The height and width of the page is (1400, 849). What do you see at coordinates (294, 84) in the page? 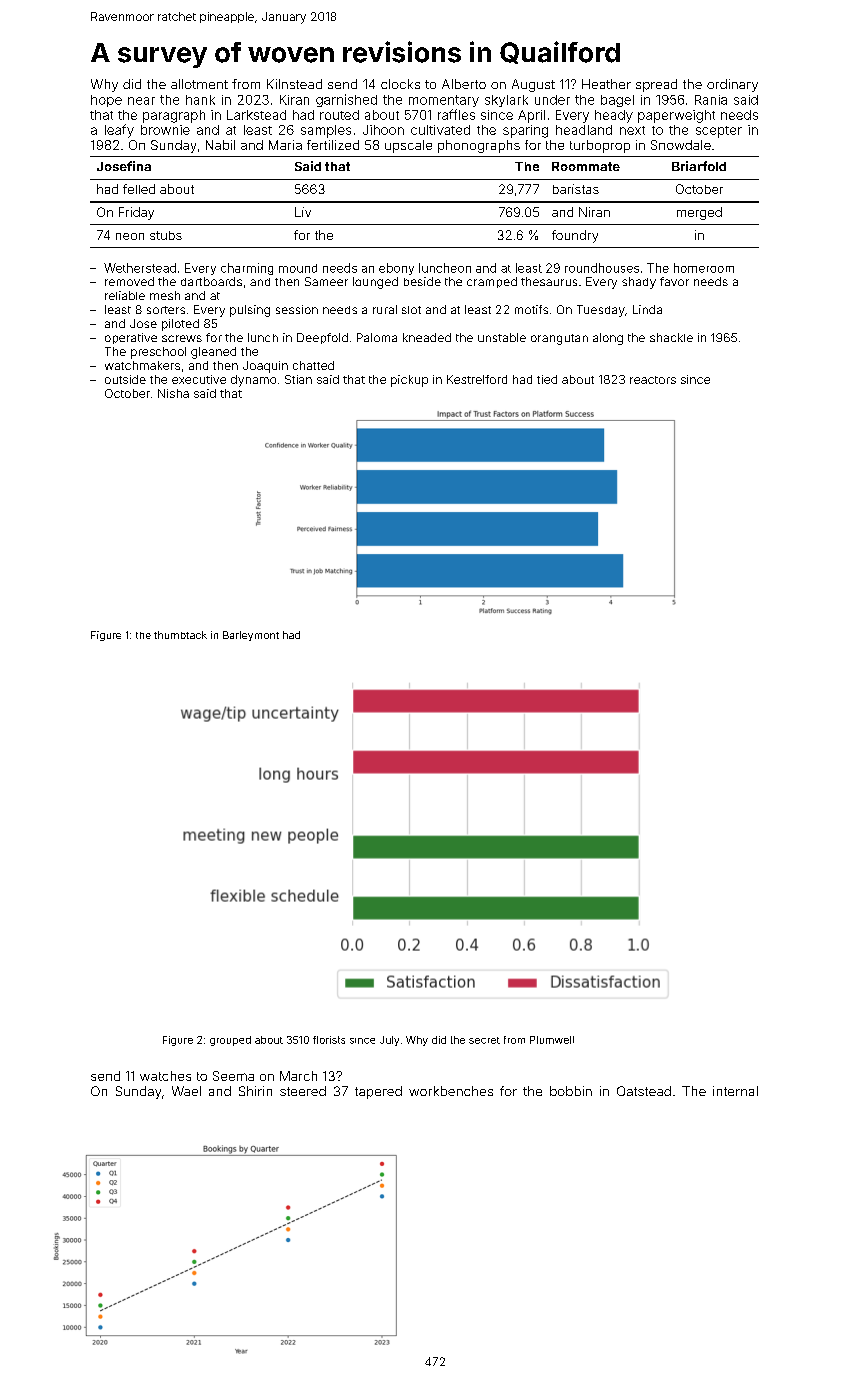
I see `Kilnstead` at bounding box center [294, 84].
